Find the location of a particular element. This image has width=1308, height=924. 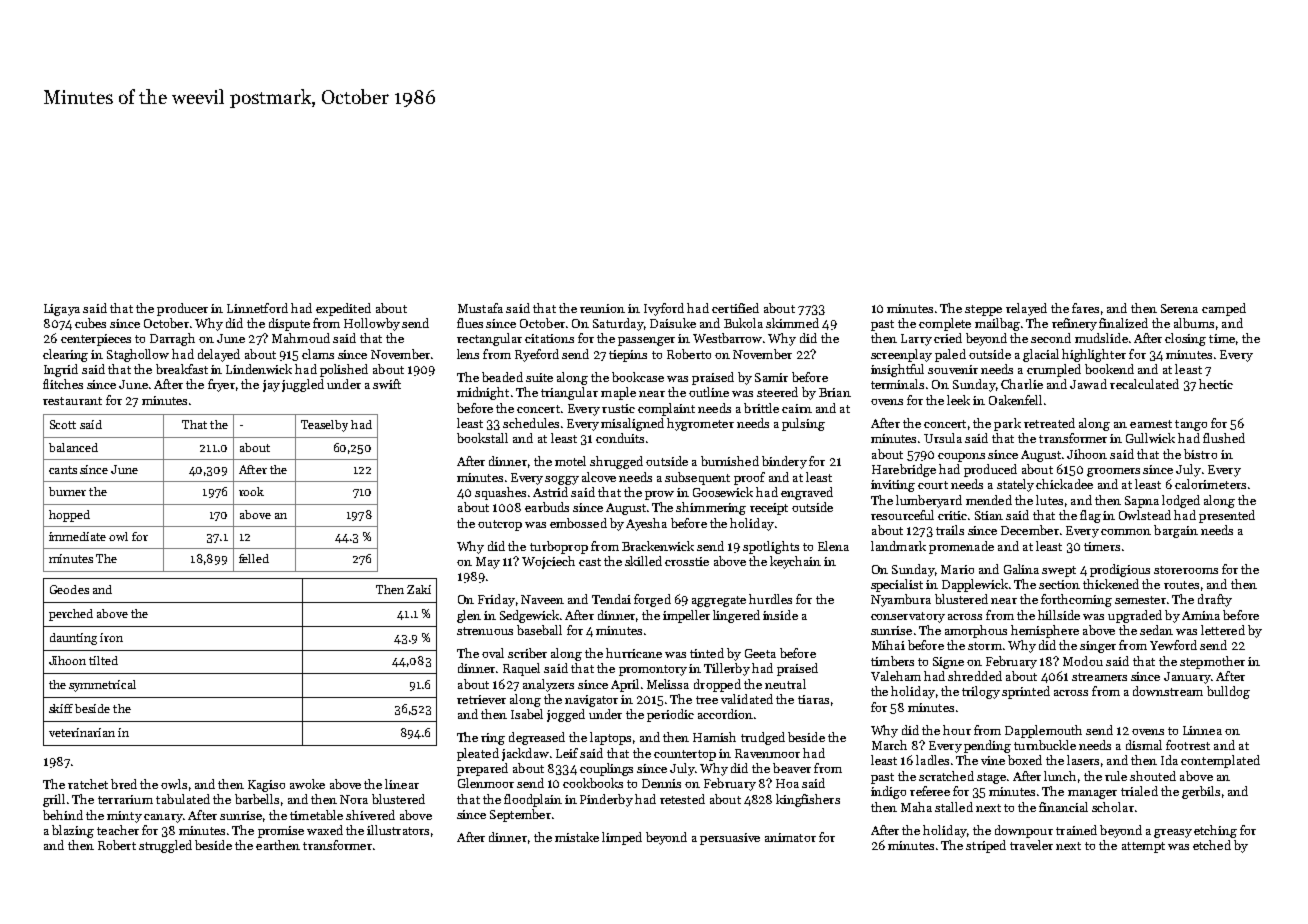

Teaselby is located at coordinates (324, 426).
